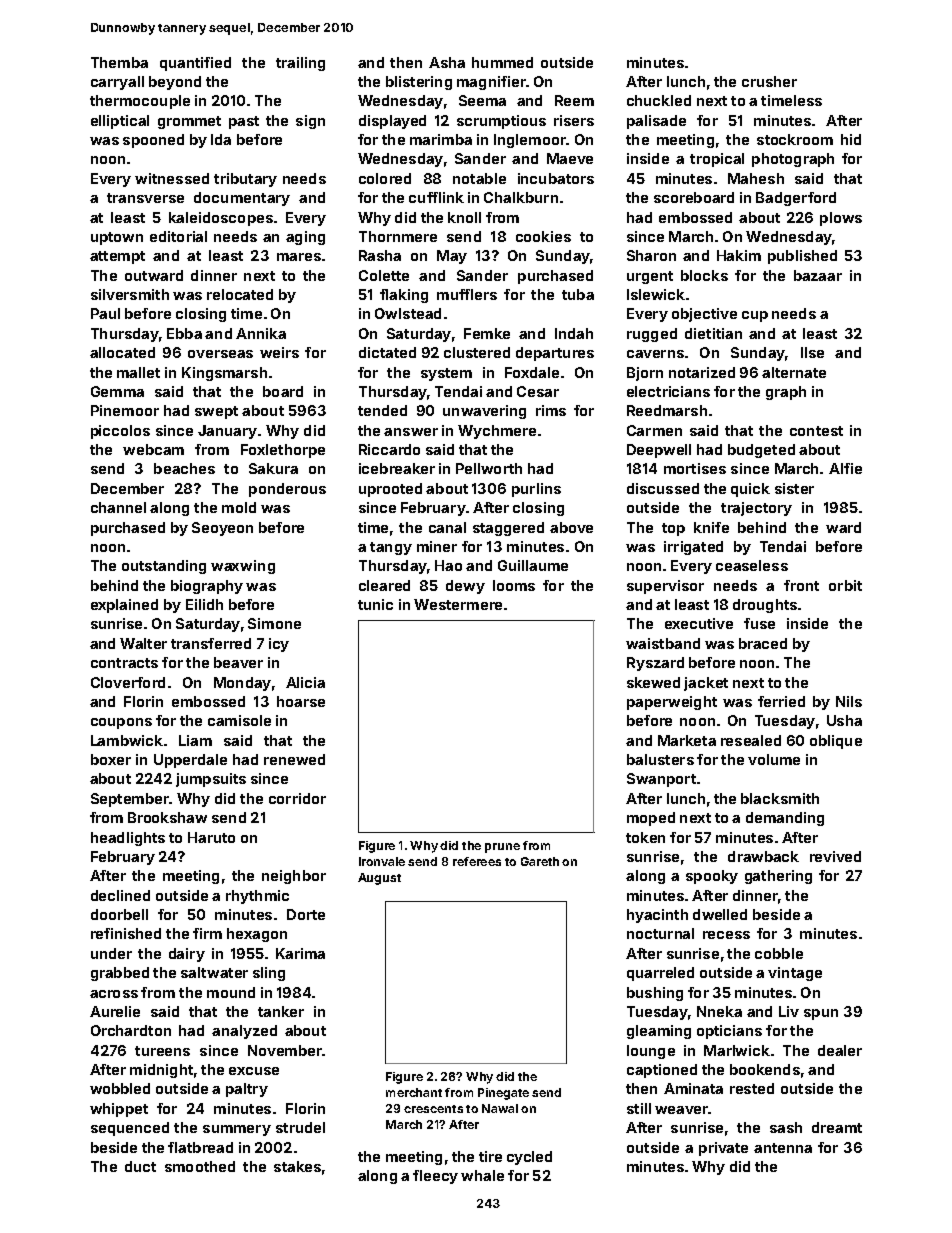 This image has width=952, height=1233. I want to click on hexagon, so click(257, 935).
